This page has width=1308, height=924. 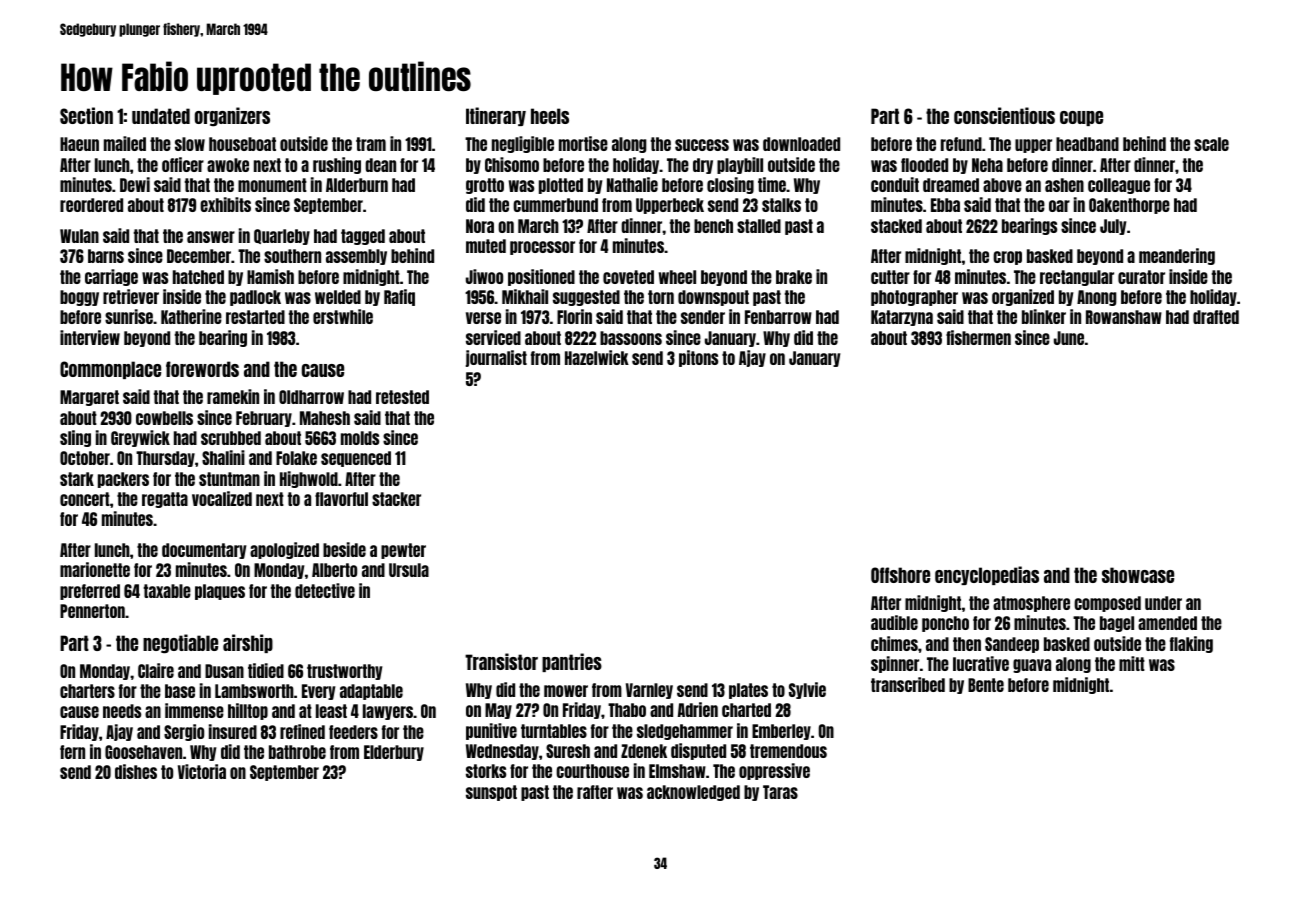 What do you see at coordinates (232, 117) in the page?
I see `organizers` at bounding box center [232, 117].
